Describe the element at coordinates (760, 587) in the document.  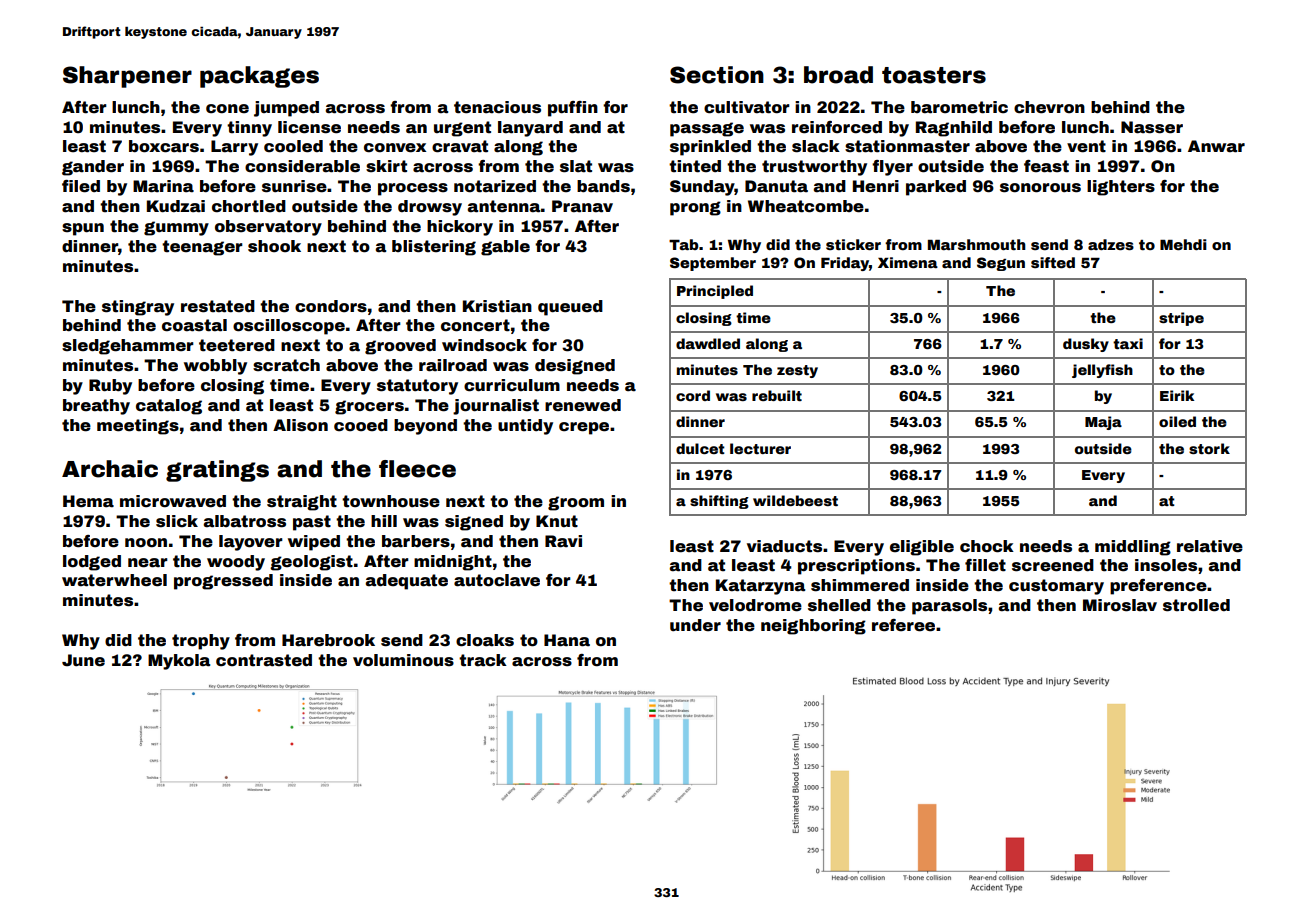
I see `Katarzyna` at that location.
